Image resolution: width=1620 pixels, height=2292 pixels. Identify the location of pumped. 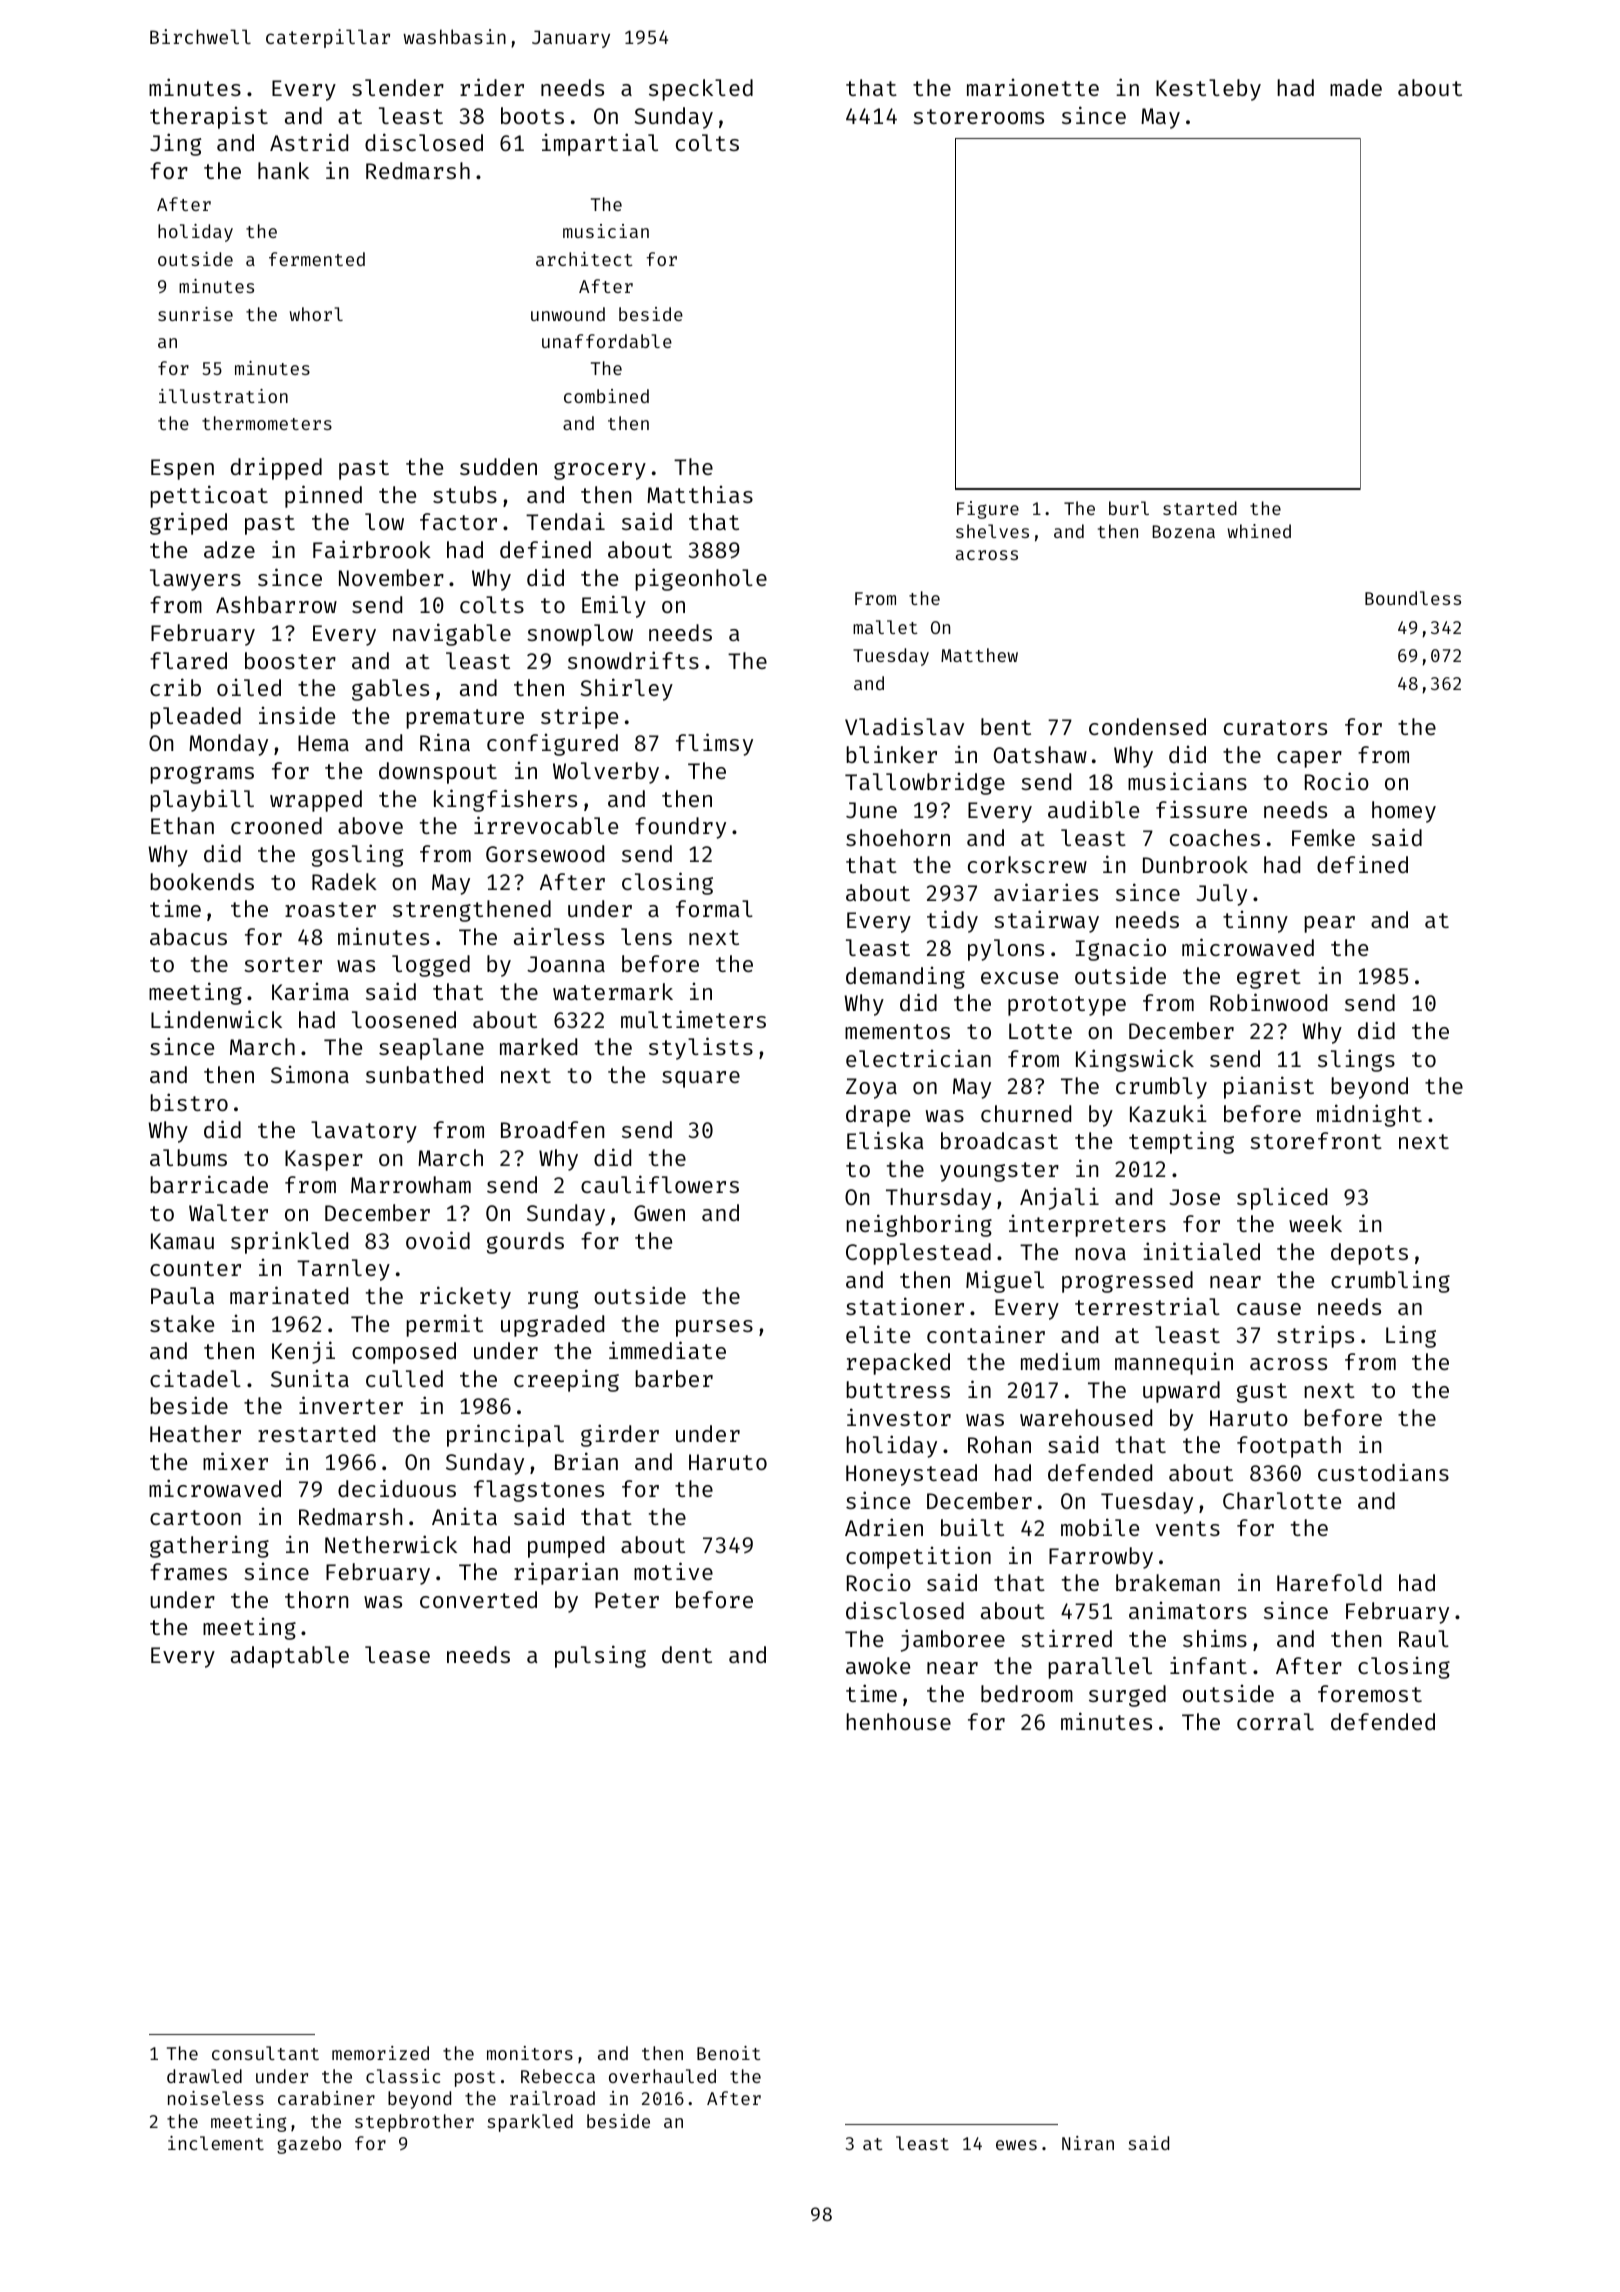
(566, 1547).
